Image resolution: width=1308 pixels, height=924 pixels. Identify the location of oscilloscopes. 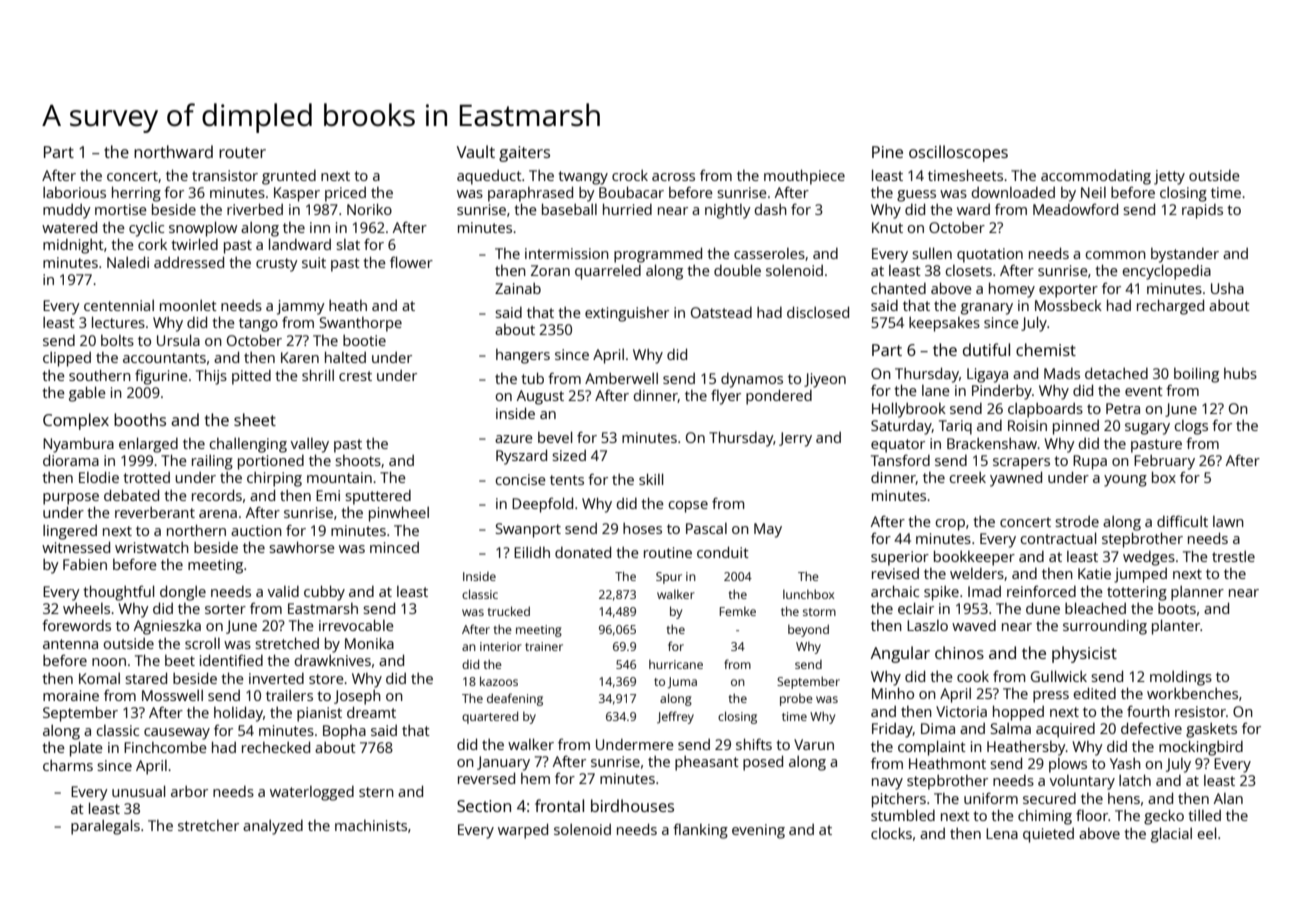
(958, 153).
